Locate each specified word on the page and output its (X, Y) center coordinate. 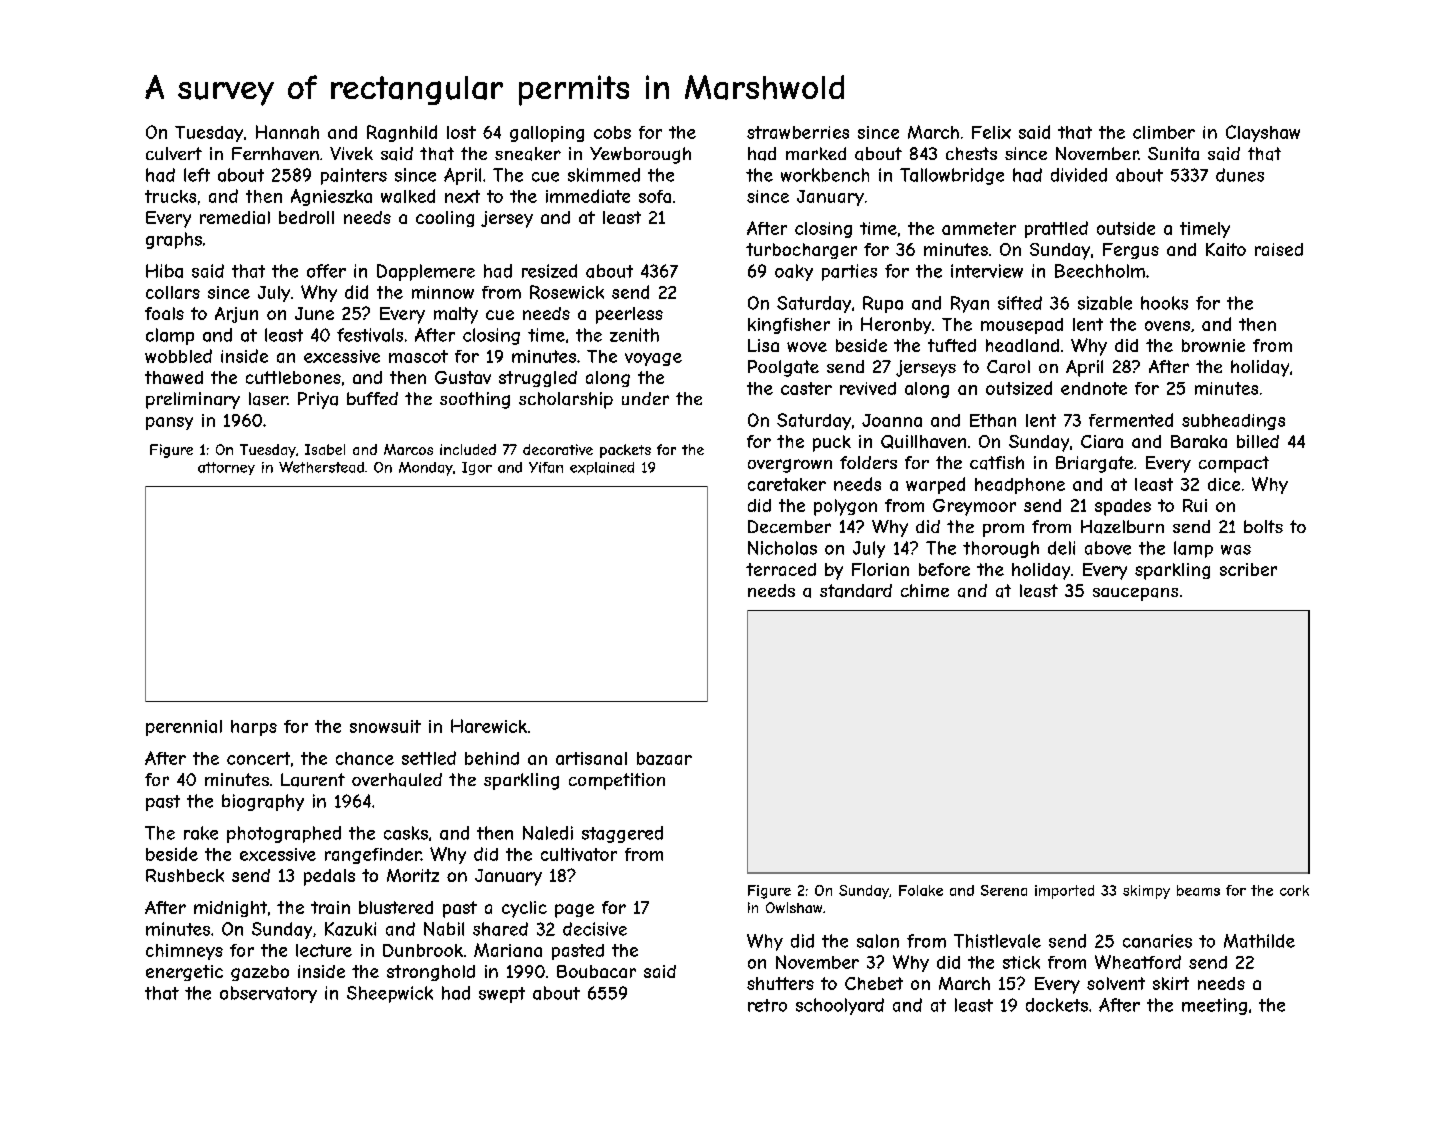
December (789, 526)
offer (326, 271)
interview (987, 271)
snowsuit (385, 726)
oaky (794, 272)
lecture (324, 950)
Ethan (993, 420)
